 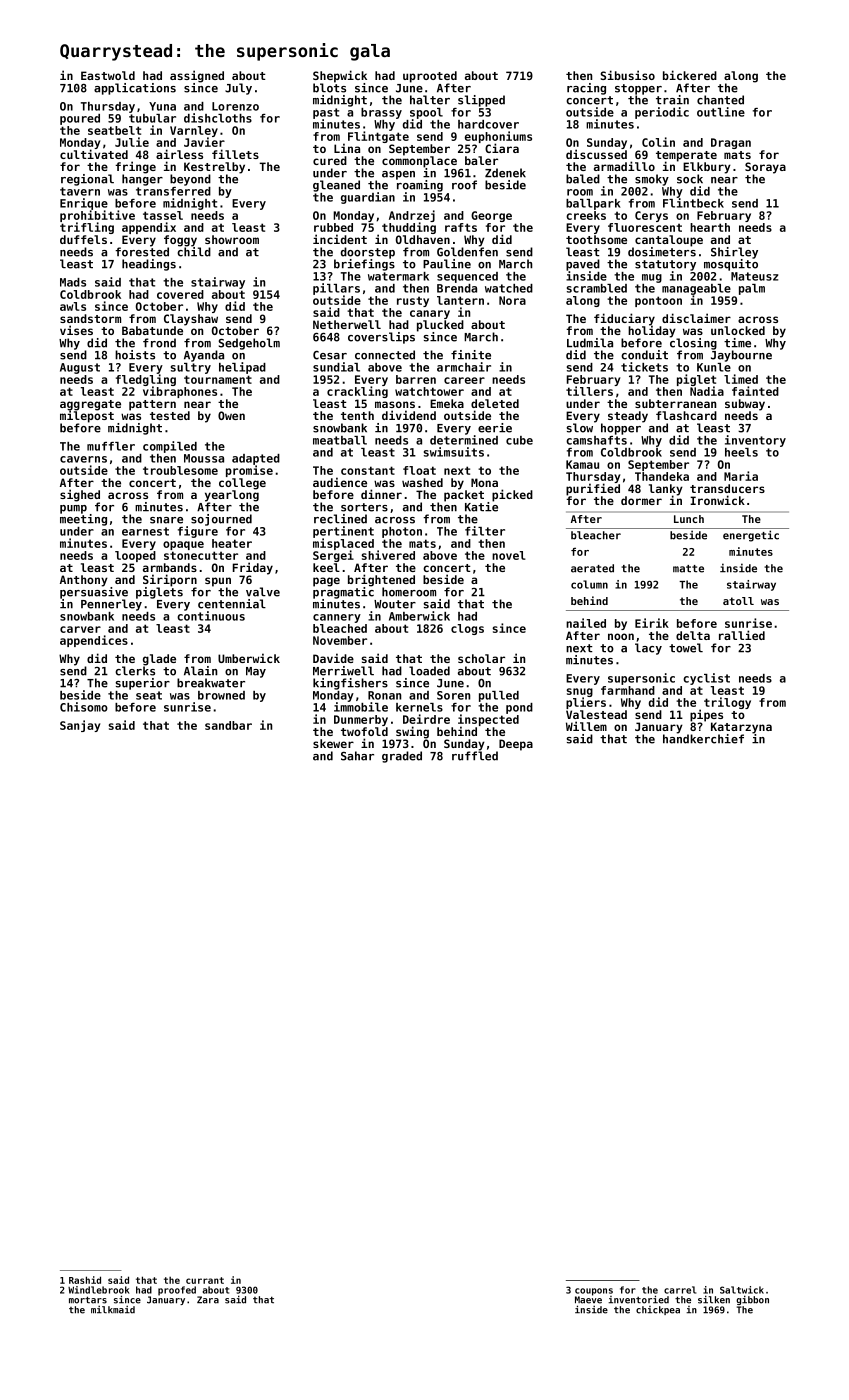 What do you see at coordinates (690, 75) in the screenshot?
I see `bickered` at bounding box center [690, 75].
